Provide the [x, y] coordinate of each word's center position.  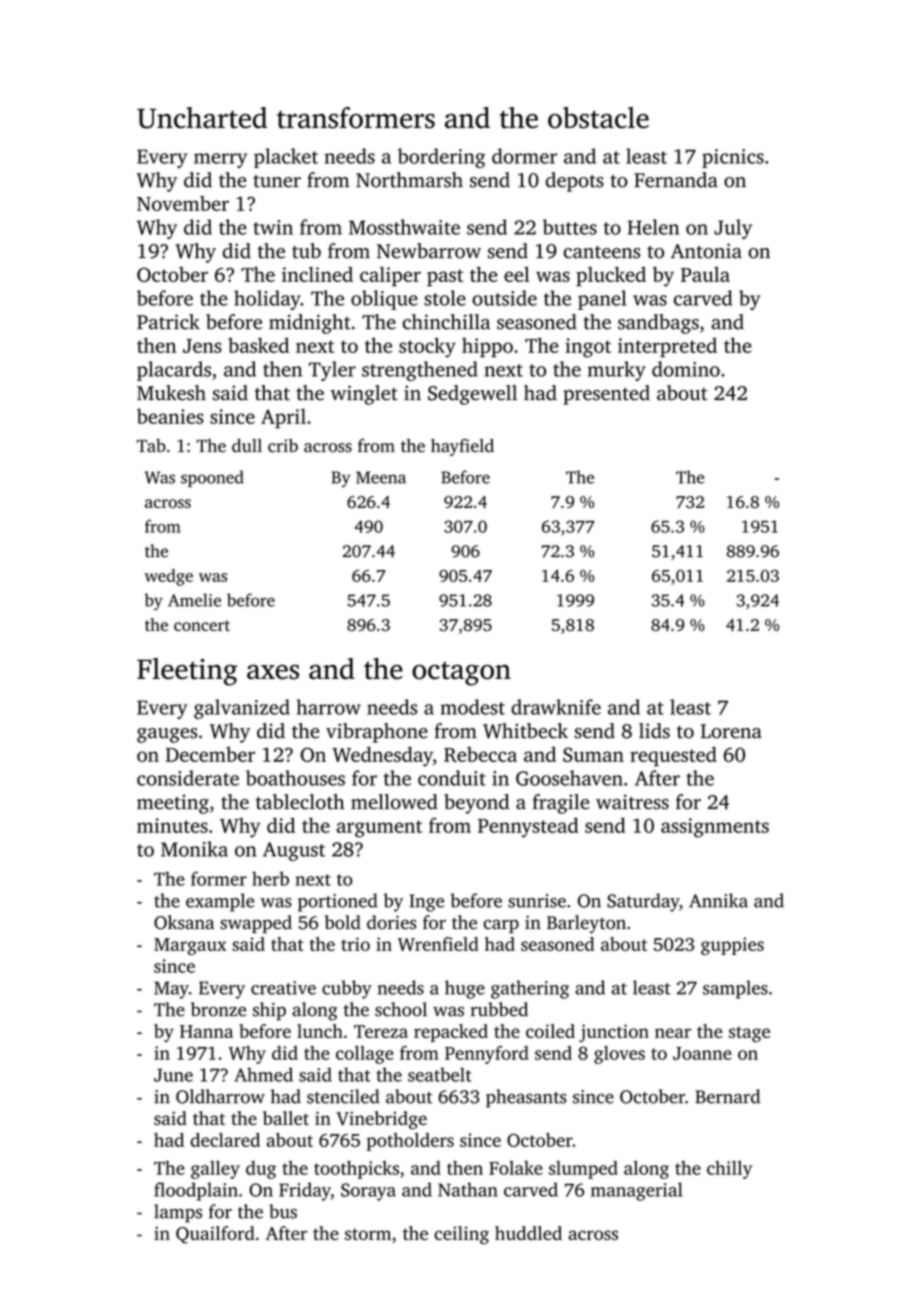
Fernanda [676, 180]
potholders [410, 1142]
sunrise [537, 901]
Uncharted [202, 118]
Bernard [727, 1096]
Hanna [206, 1031]
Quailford [215, 1235]
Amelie [194, 600]
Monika [194, 849]
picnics [733, 158]
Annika [718, 900]
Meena [381, 477]
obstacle [598, 118]
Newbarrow [429, 251]
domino [686, 369]
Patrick [168, 322]
